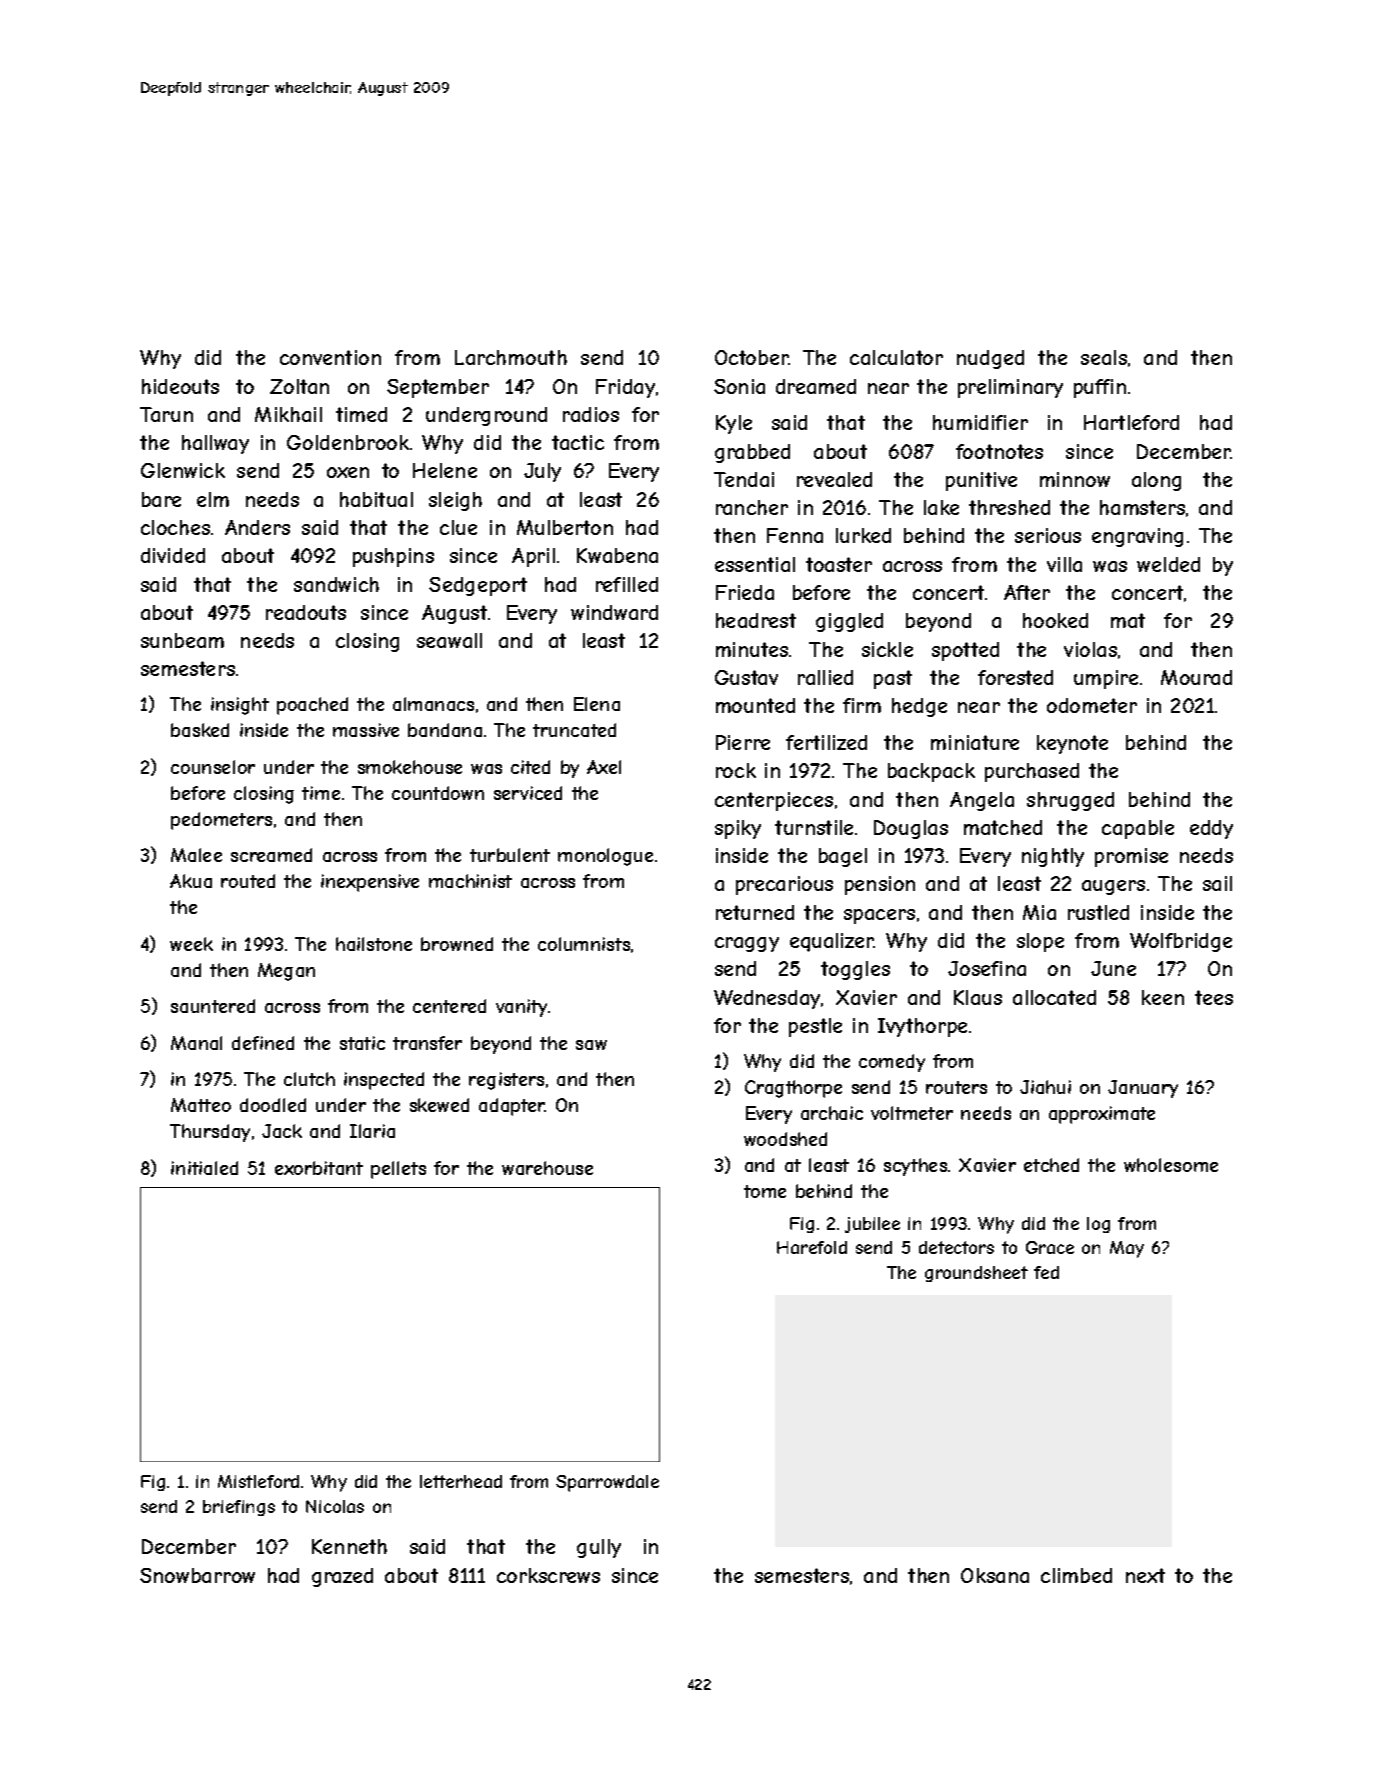 Image resolution: width=1374 pixels, height=1778 pixels. What do you see at coordinates (812, 1247) in the document?
I see `Harefold` at bounding box center [812, 1247].
